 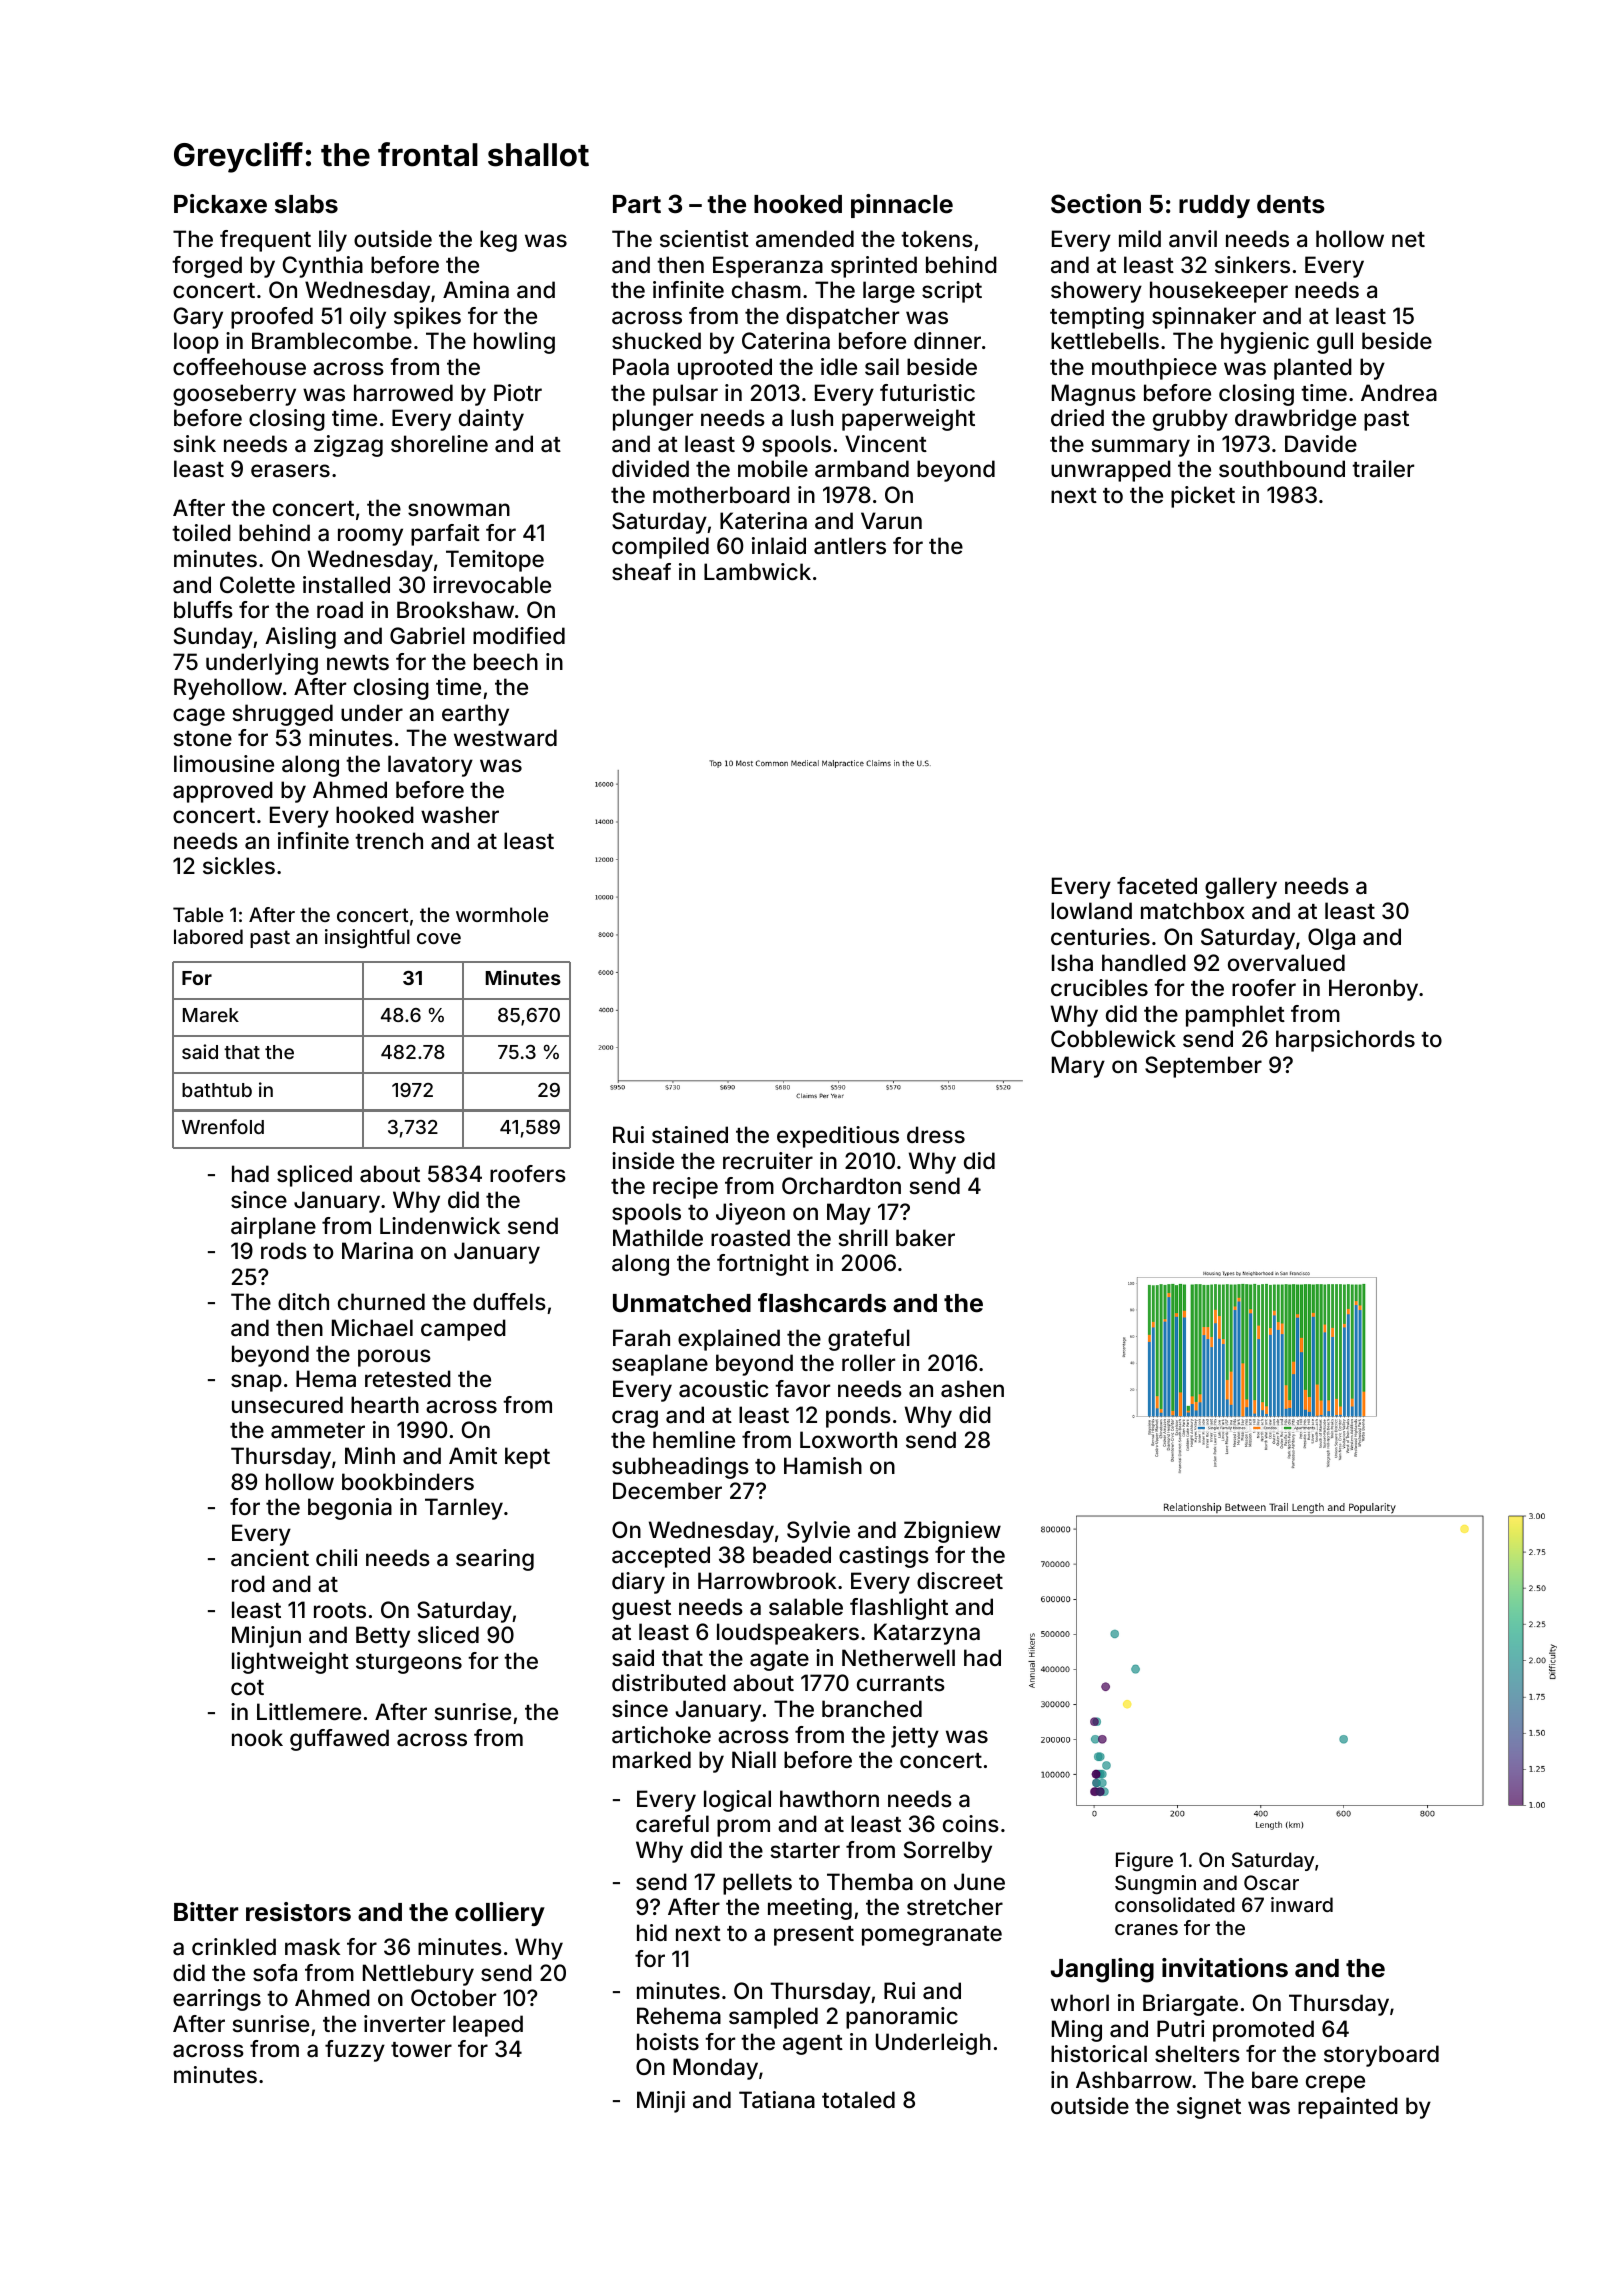 I want to click on bare, so click(x=1275, y=2080).
